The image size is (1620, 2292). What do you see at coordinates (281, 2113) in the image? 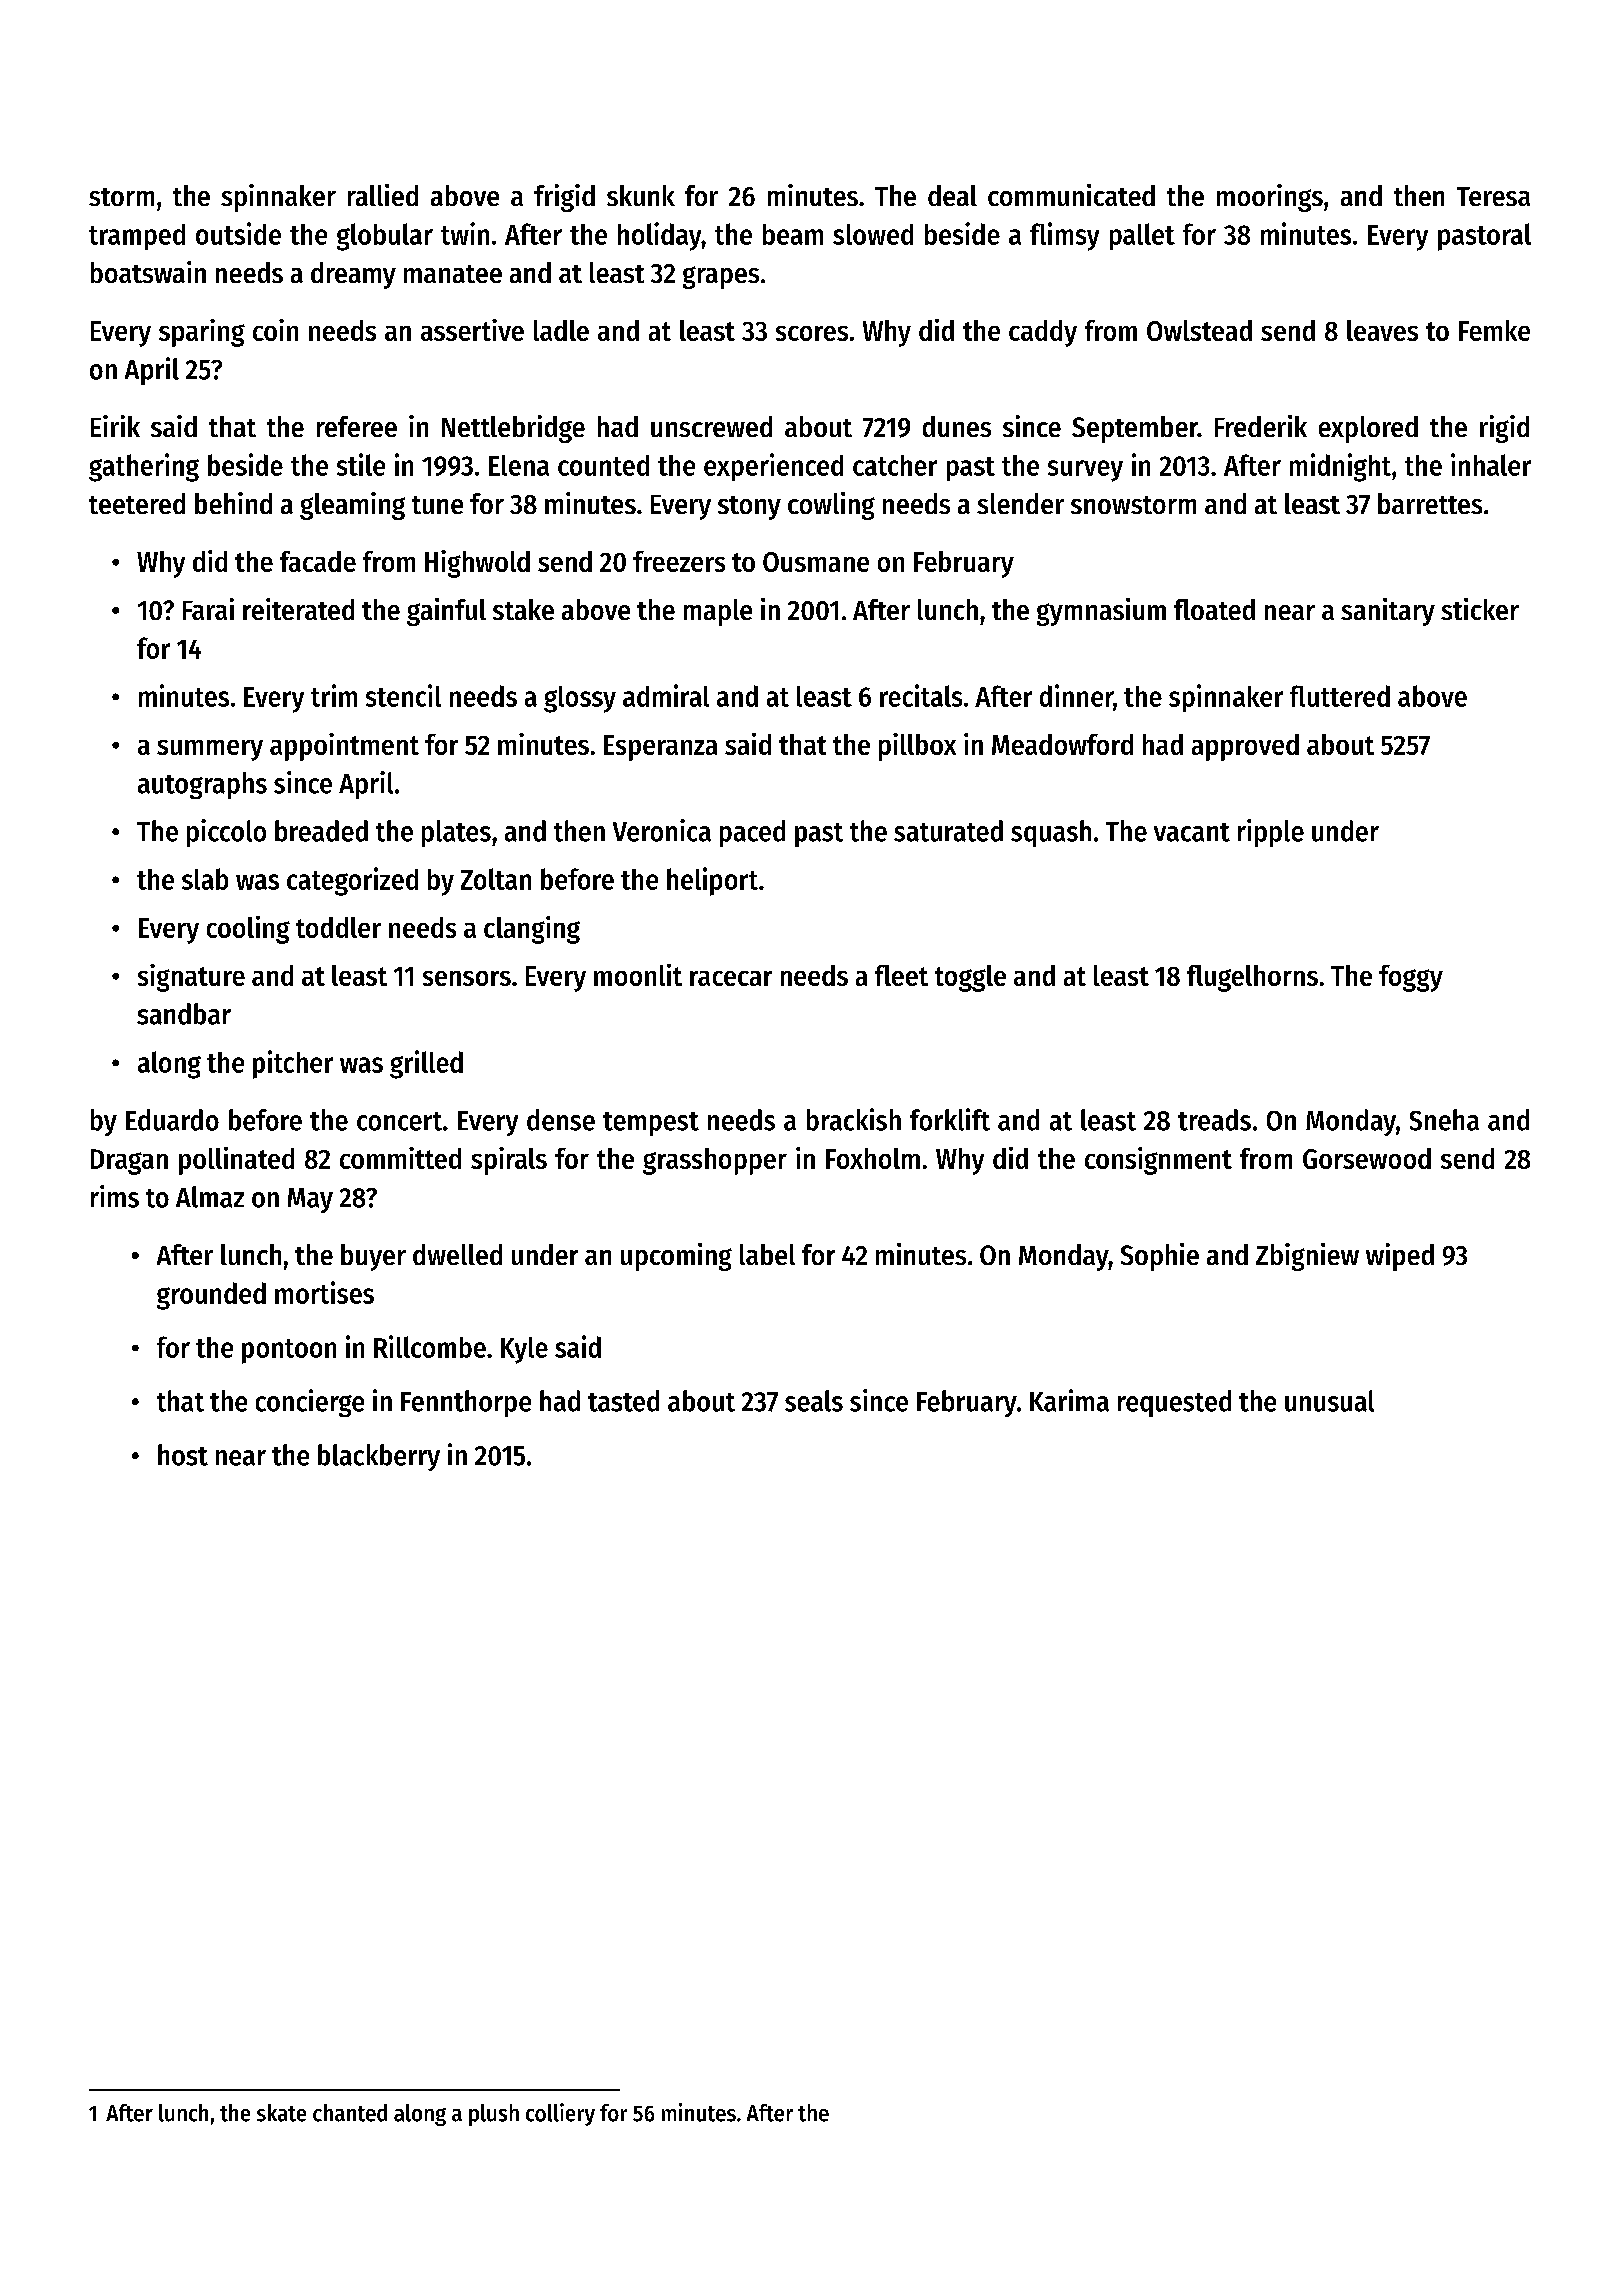
I see `skate` at bounding box center [281, 2113].
